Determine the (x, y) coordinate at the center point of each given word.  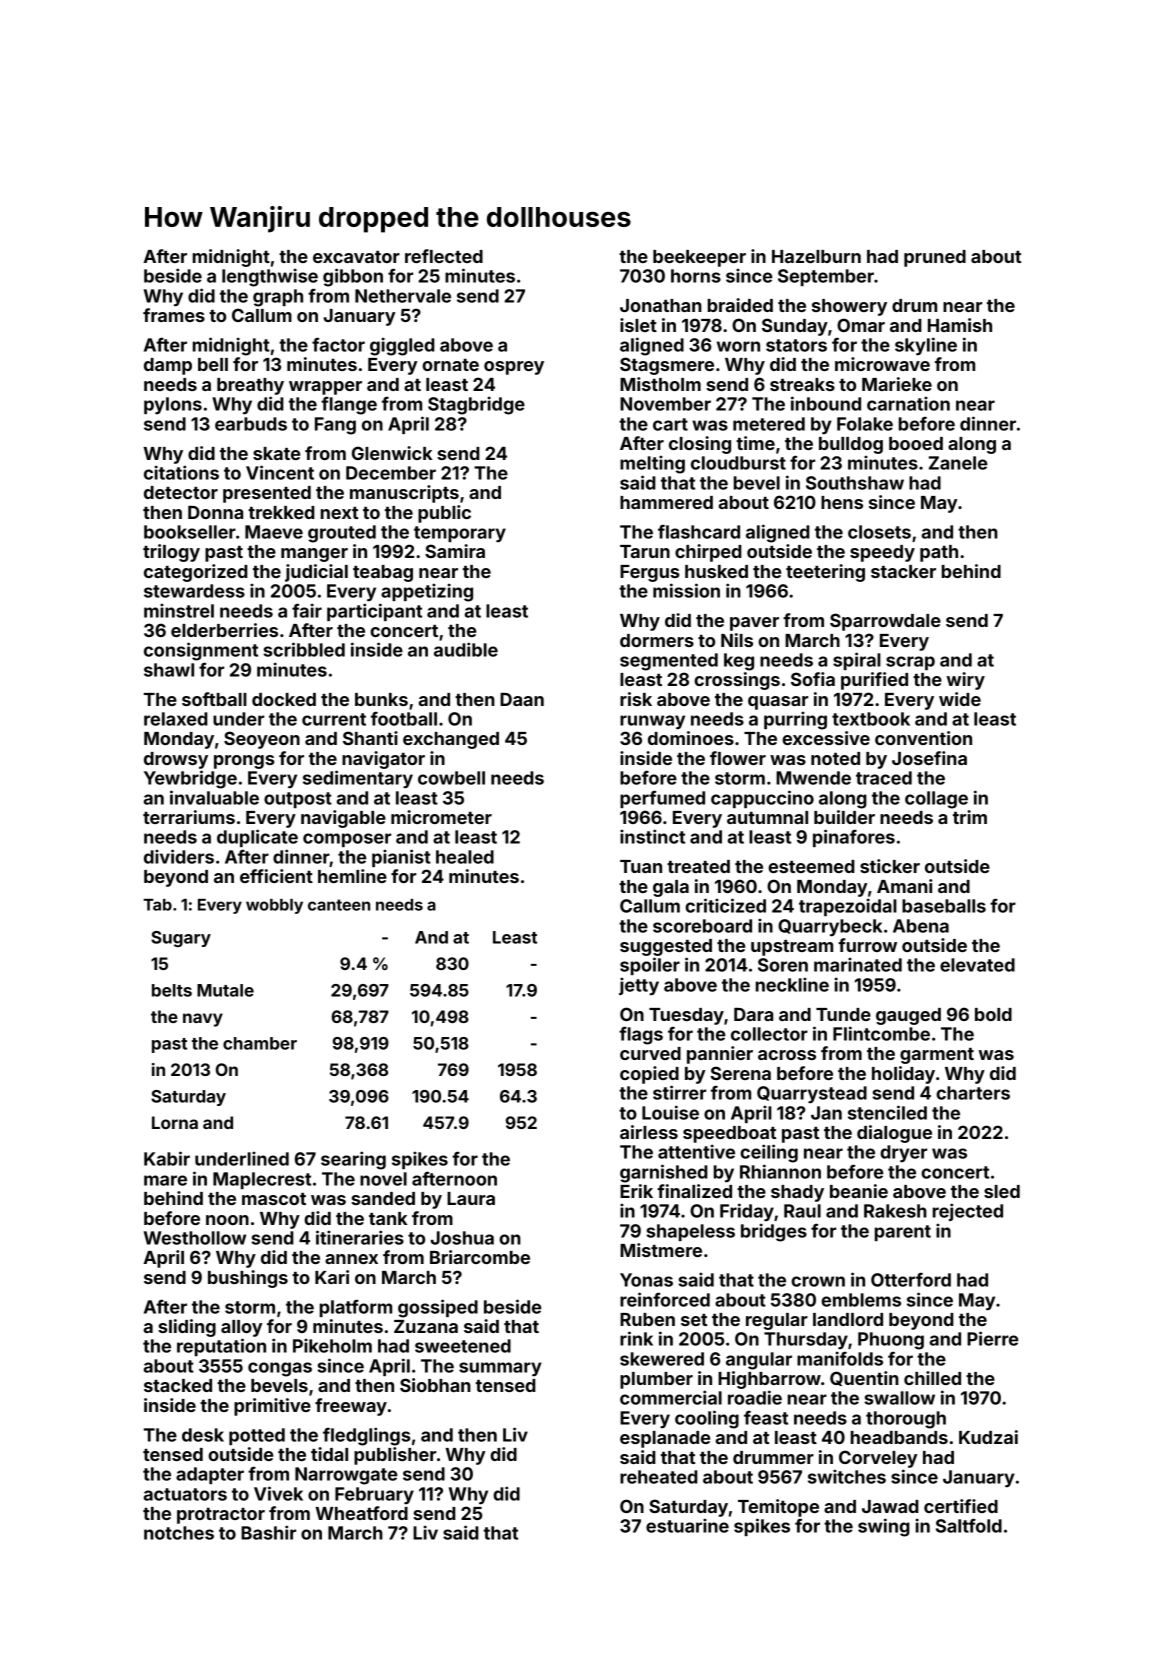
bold (993, 1014)
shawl (169, 670)
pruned (935, 258)
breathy (250, 386)
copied (649, 1075)
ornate (450, 365)
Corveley (878, 1459)
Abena (921, 926)
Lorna (175, 1122)
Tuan (641, 866)
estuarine (687, 1525)
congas (280, 1369)
